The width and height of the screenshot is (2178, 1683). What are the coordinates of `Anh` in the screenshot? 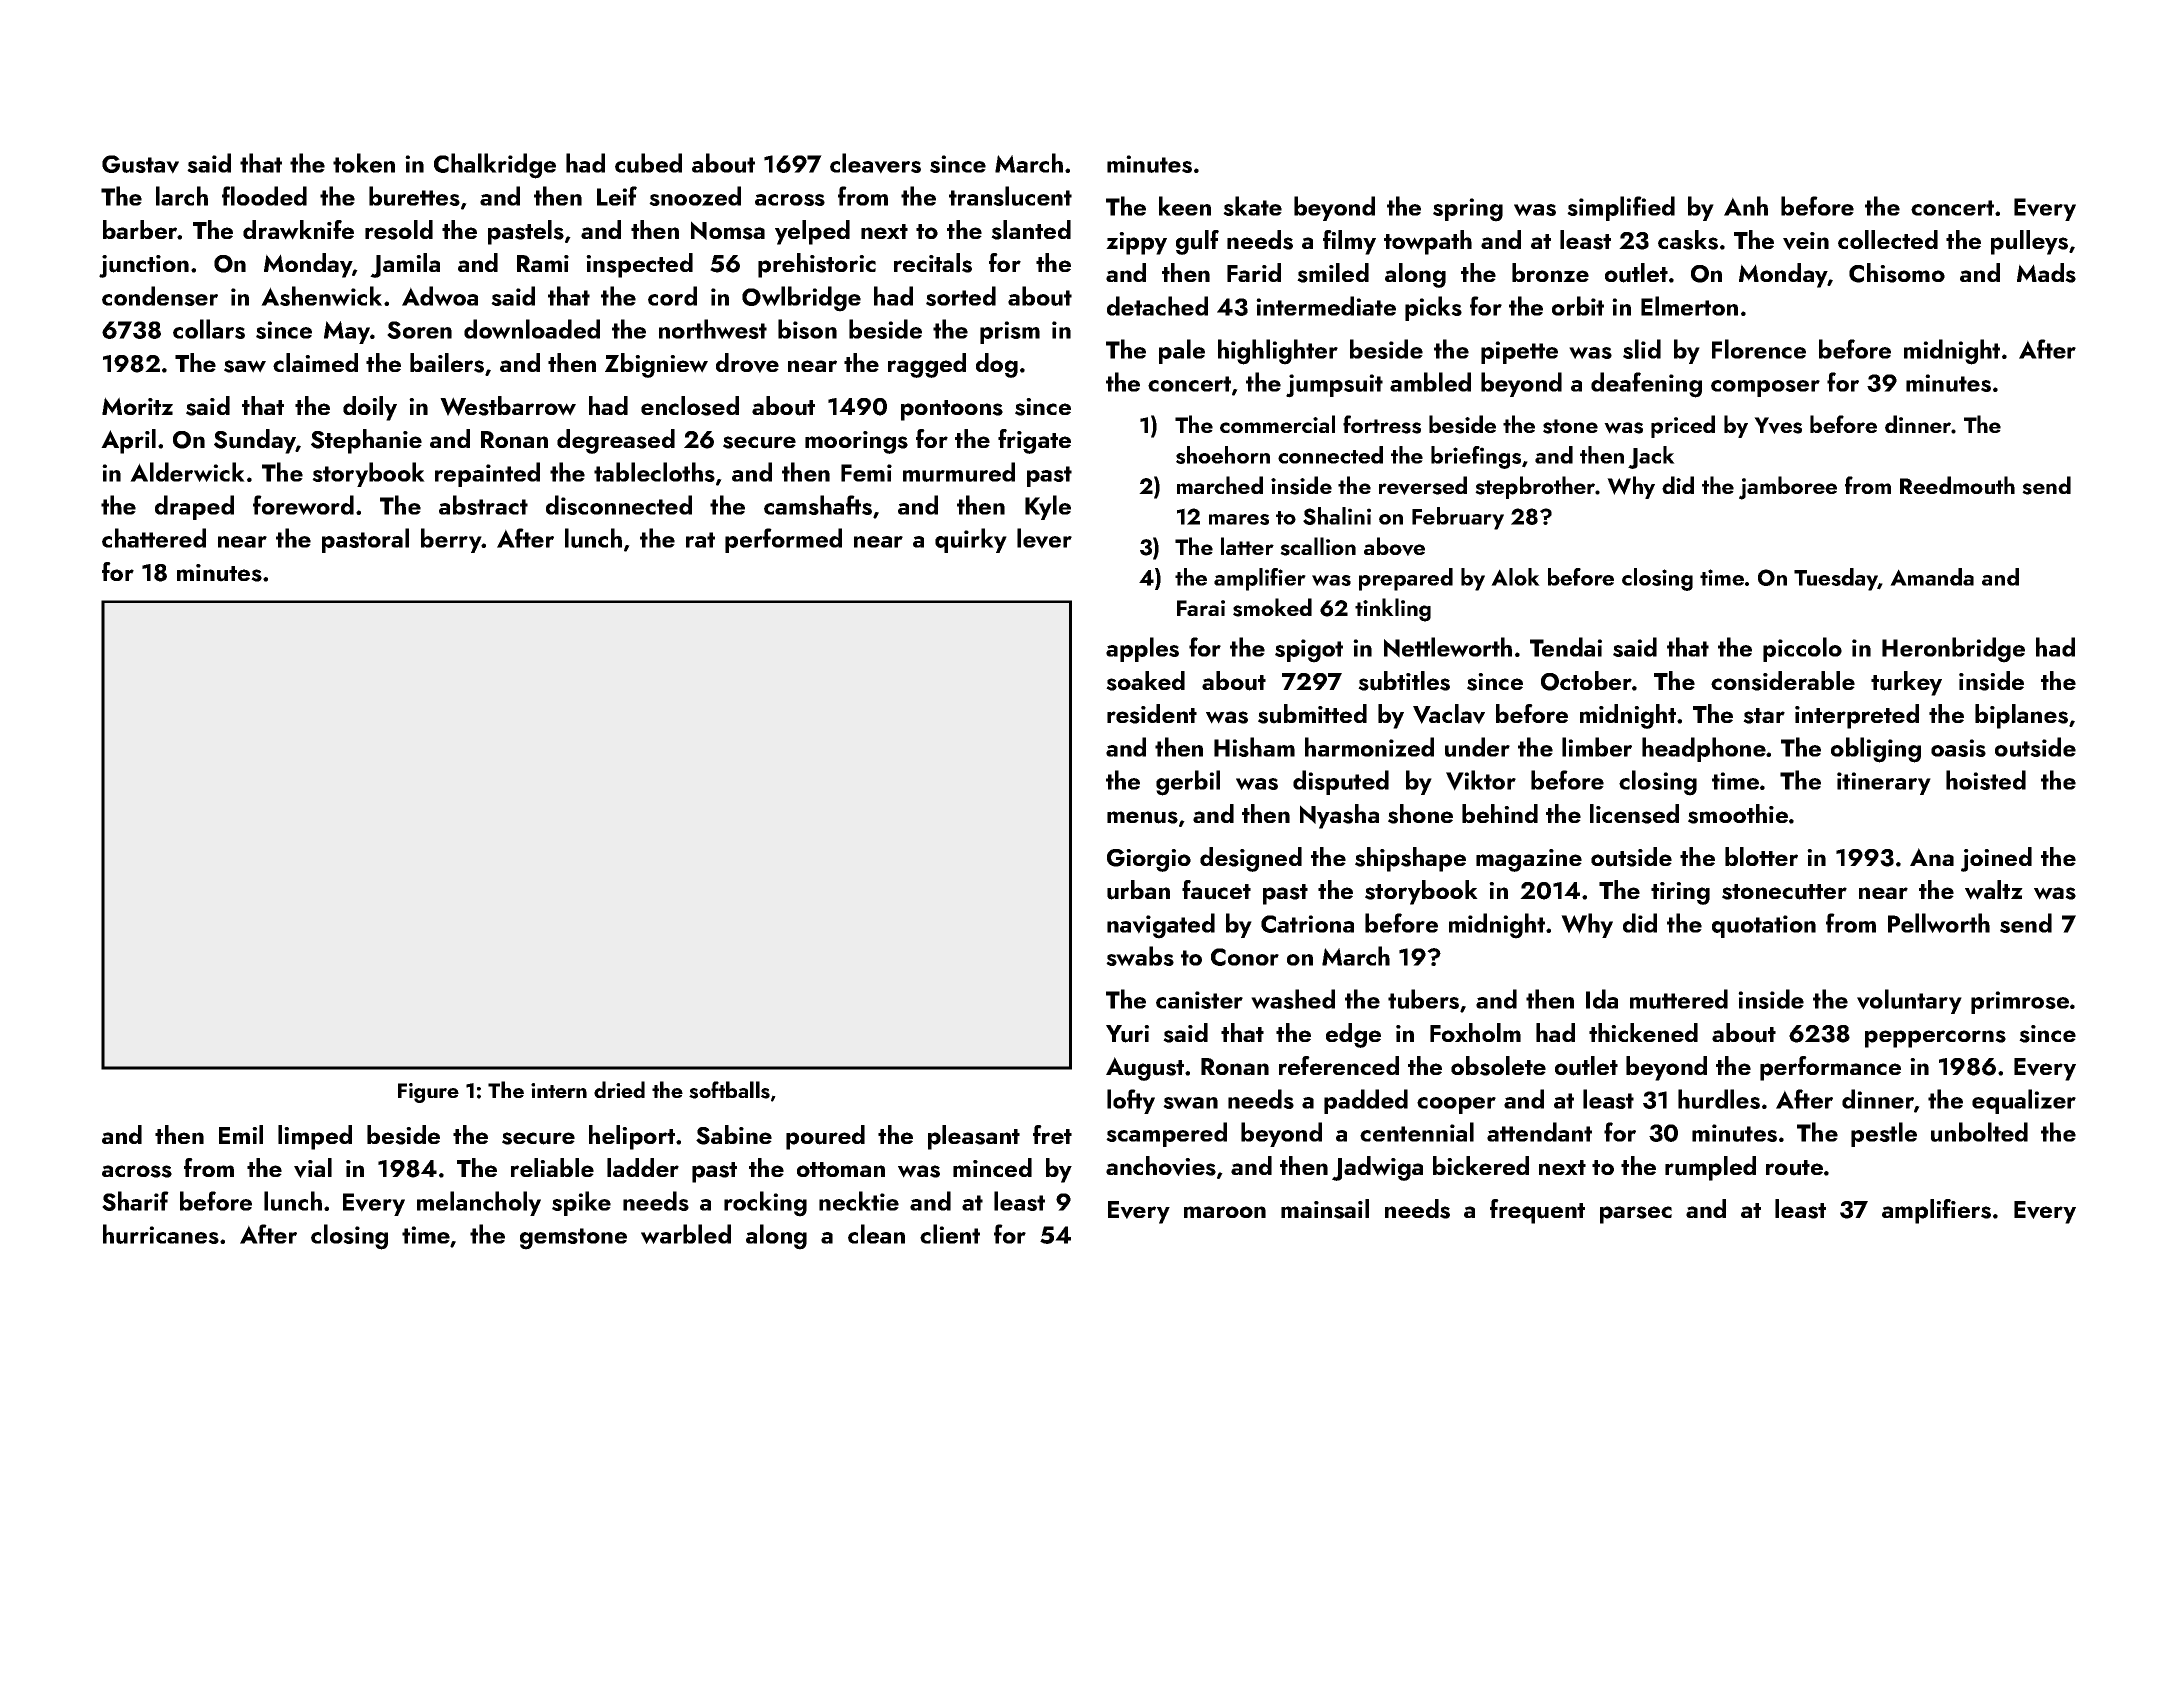 It's located at (1746, 206).
